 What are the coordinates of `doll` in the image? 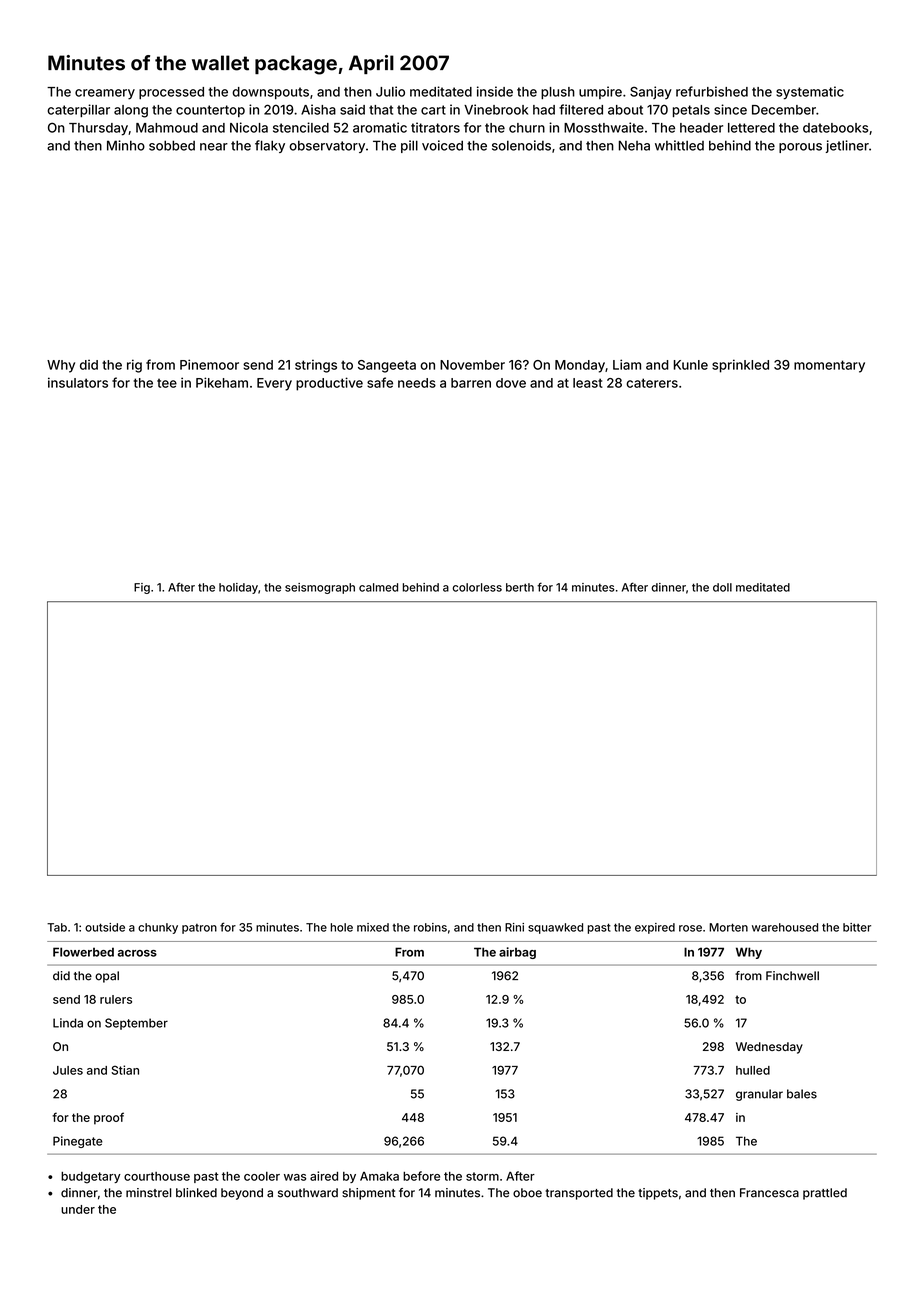 It's located at (722, 587).
